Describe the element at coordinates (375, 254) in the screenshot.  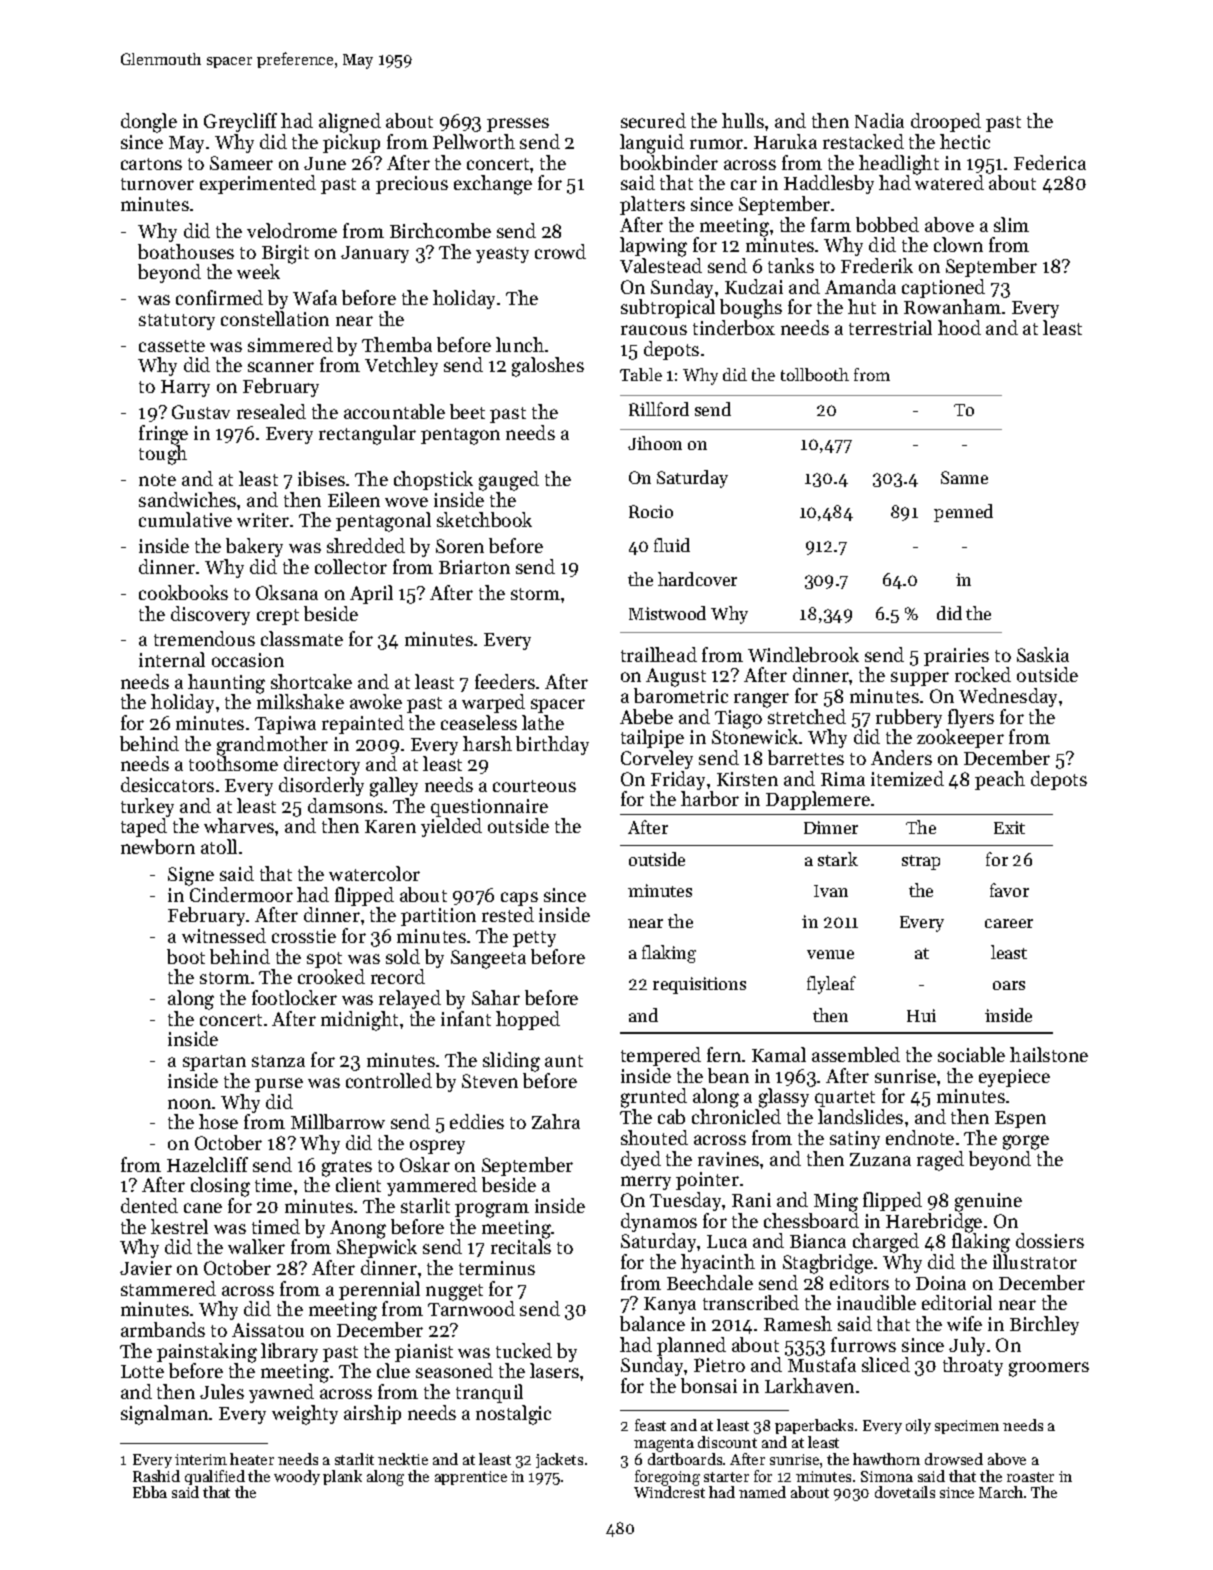
I see `January` at that location.
